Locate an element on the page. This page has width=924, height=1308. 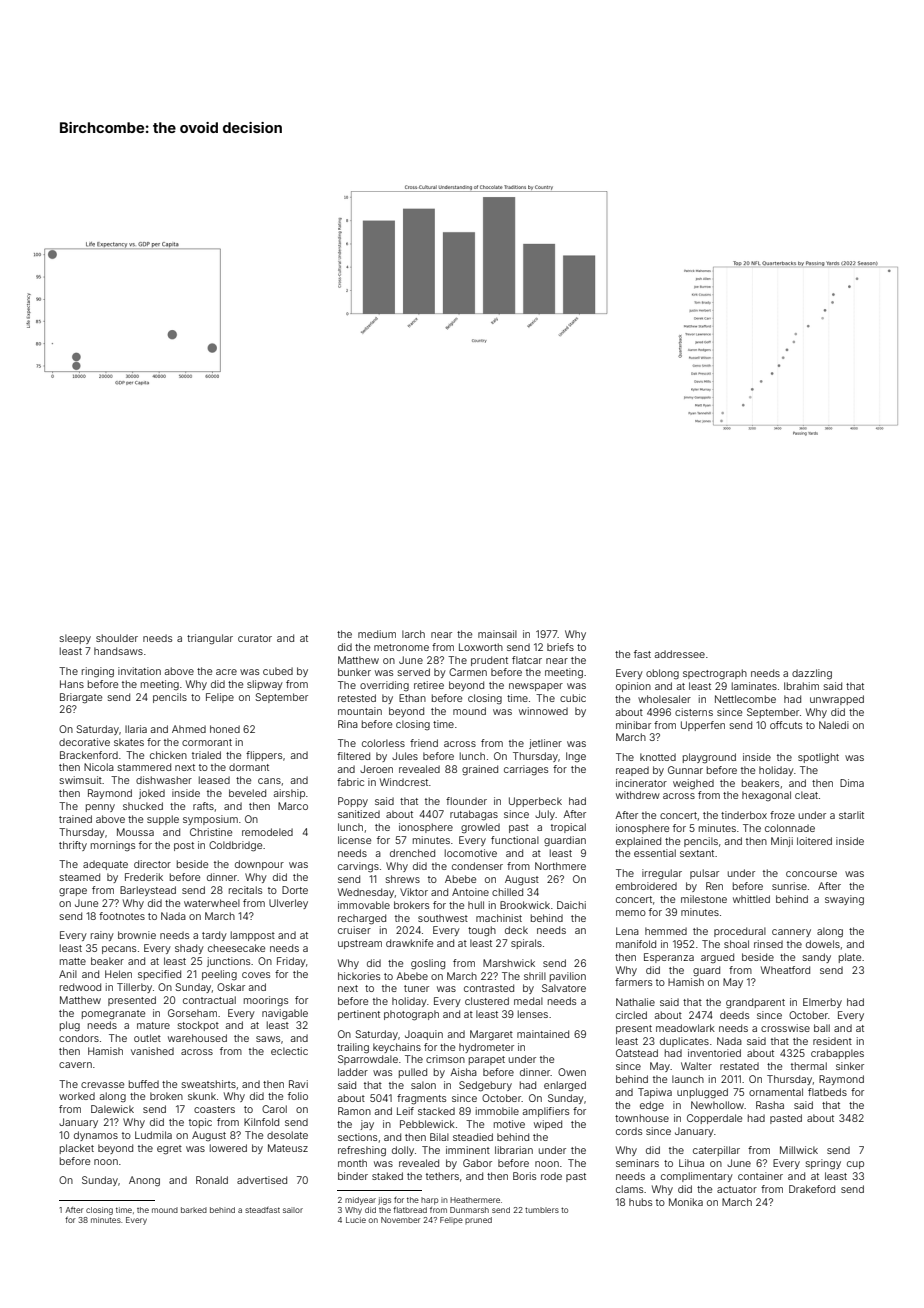
pavilion is located at coordinates (568, 977).
